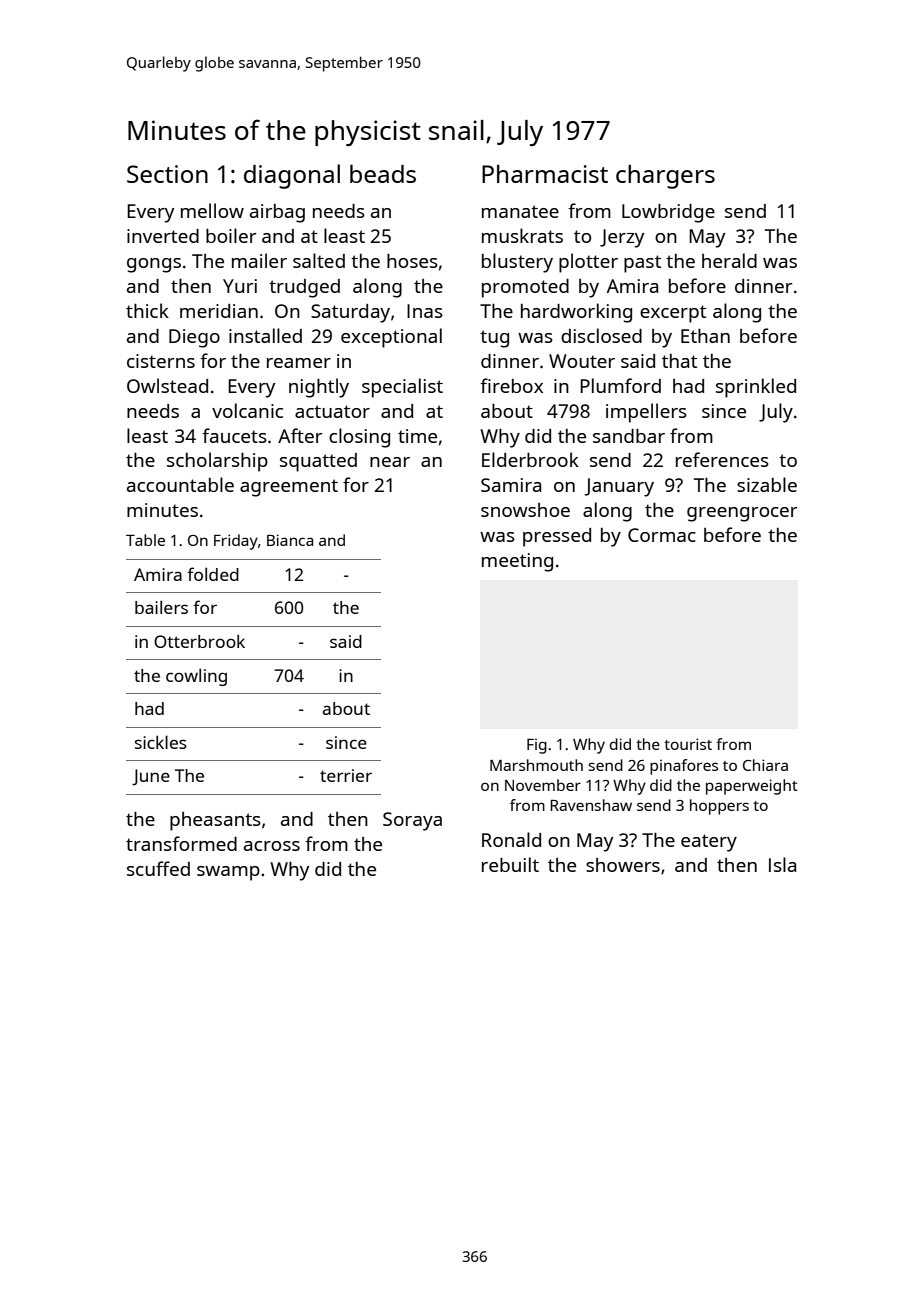 Image resolution: width=924 pixels, height=1314 pixels. Describe the element at coordinates (359, 438) in the image. I see `closing` at that location.
